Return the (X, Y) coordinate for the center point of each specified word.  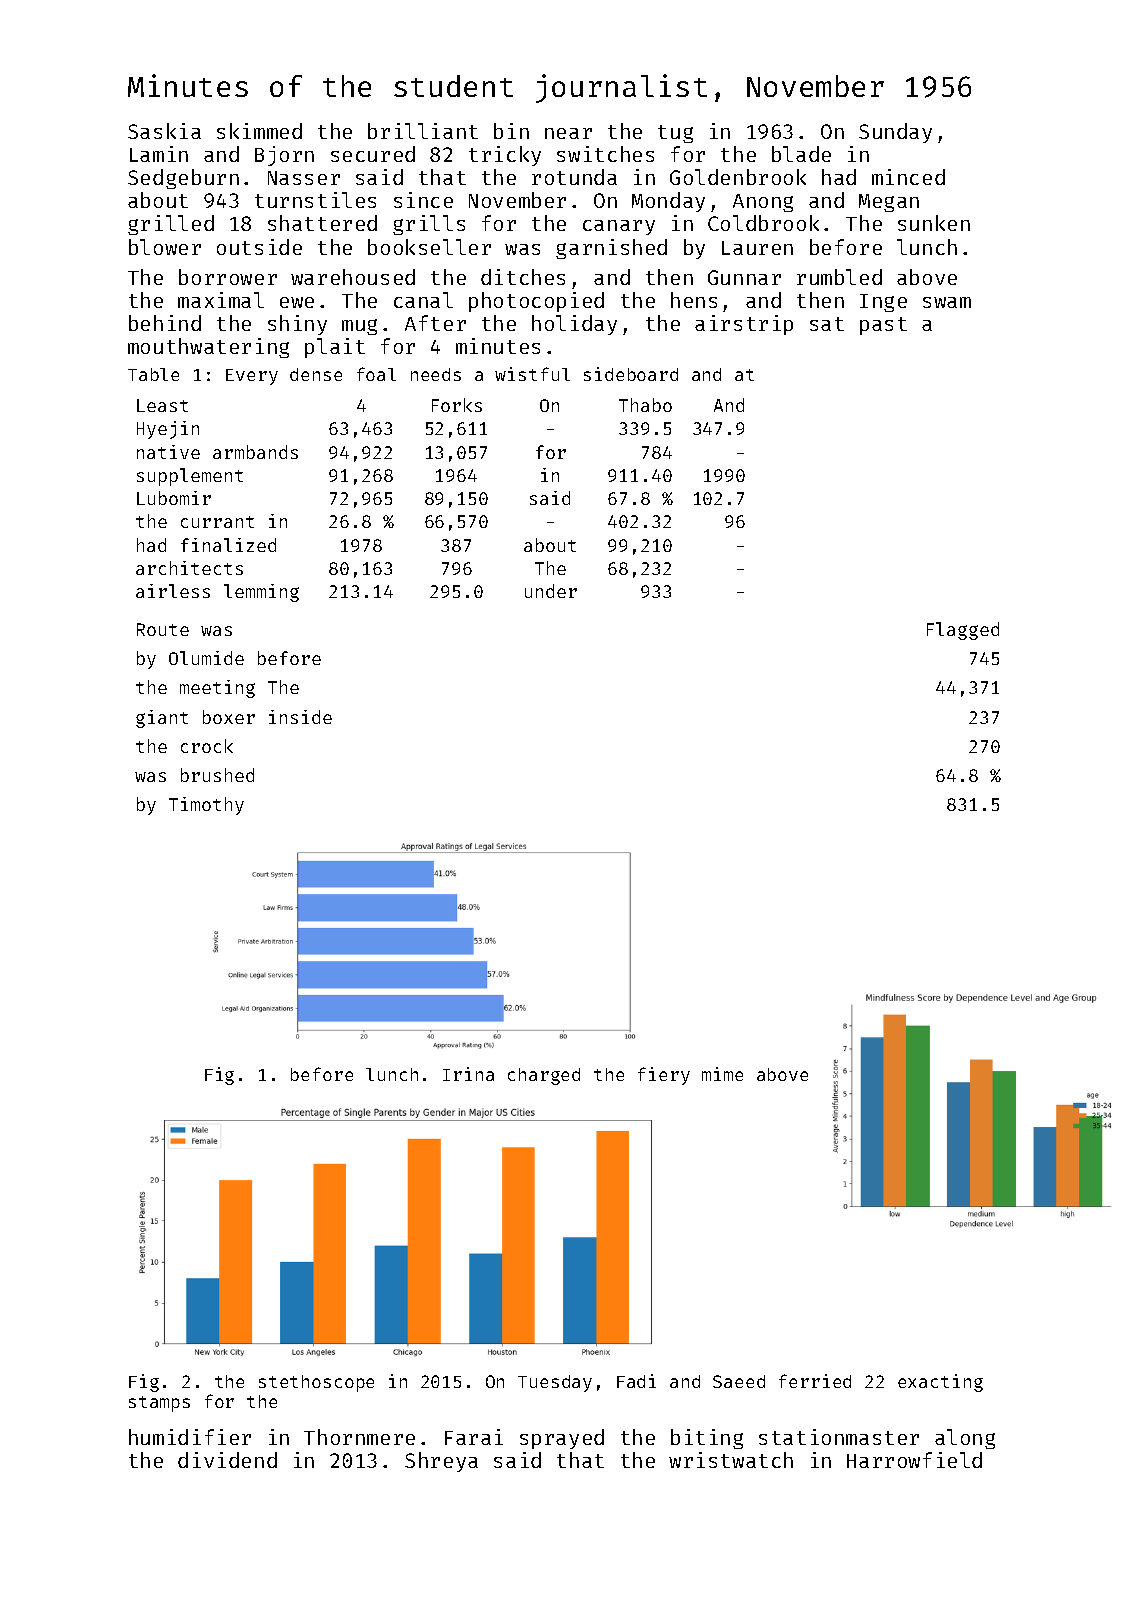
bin (511, 131)
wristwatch (731, 1460)
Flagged (963, 631)
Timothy (206, 806)
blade (801, 154)
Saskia (164, 131)
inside (300, 717)
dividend (227, 1460)
